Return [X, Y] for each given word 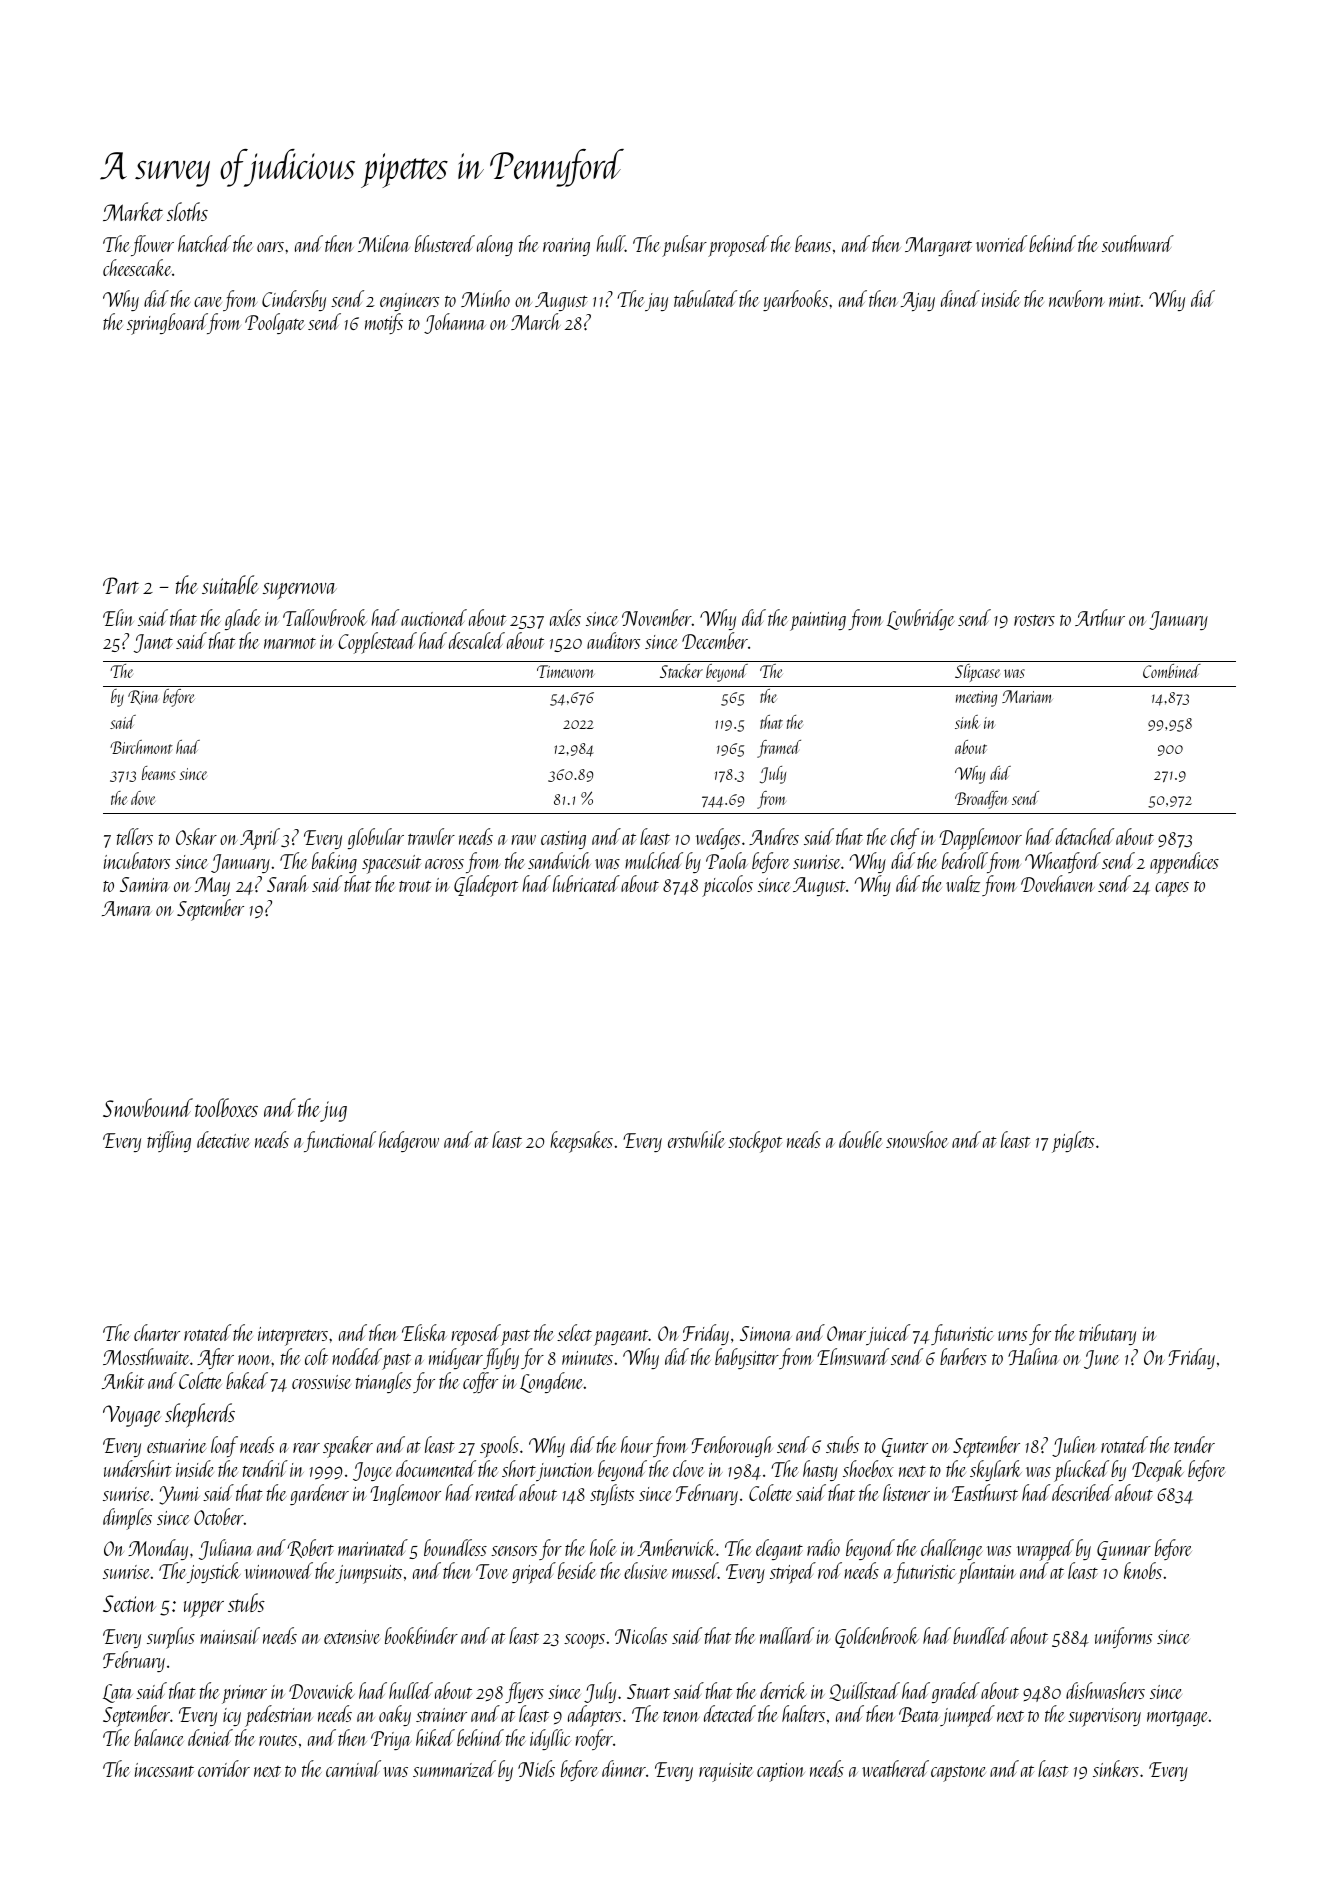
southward [1138, 243]
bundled [981, 1635]
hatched [204, 243]
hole [603, 1547]
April [260, 839]
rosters [1034, 620]
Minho [485, 298]
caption [781, 1772]
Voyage [132, 1416]
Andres [774, 836]
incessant [164, 1770]
